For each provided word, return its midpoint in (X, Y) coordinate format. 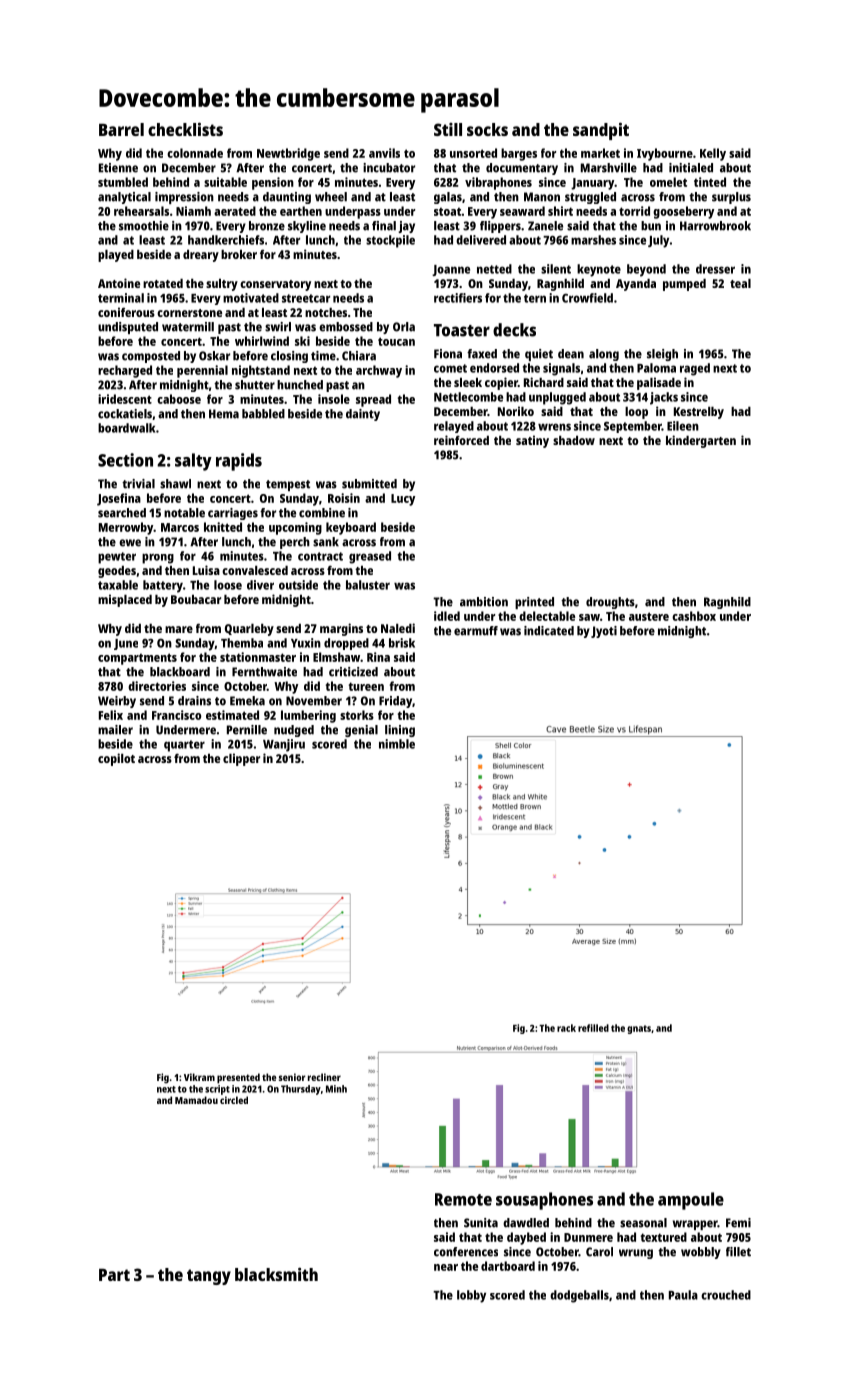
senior (292, 1077)
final (384, 226)
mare (179, 629)
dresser (715, 269)
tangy (209, 1277)
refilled (593, 1028)
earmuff (476, 631)
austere (649, 616)
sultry (222, 285)
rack (566, 1028)
